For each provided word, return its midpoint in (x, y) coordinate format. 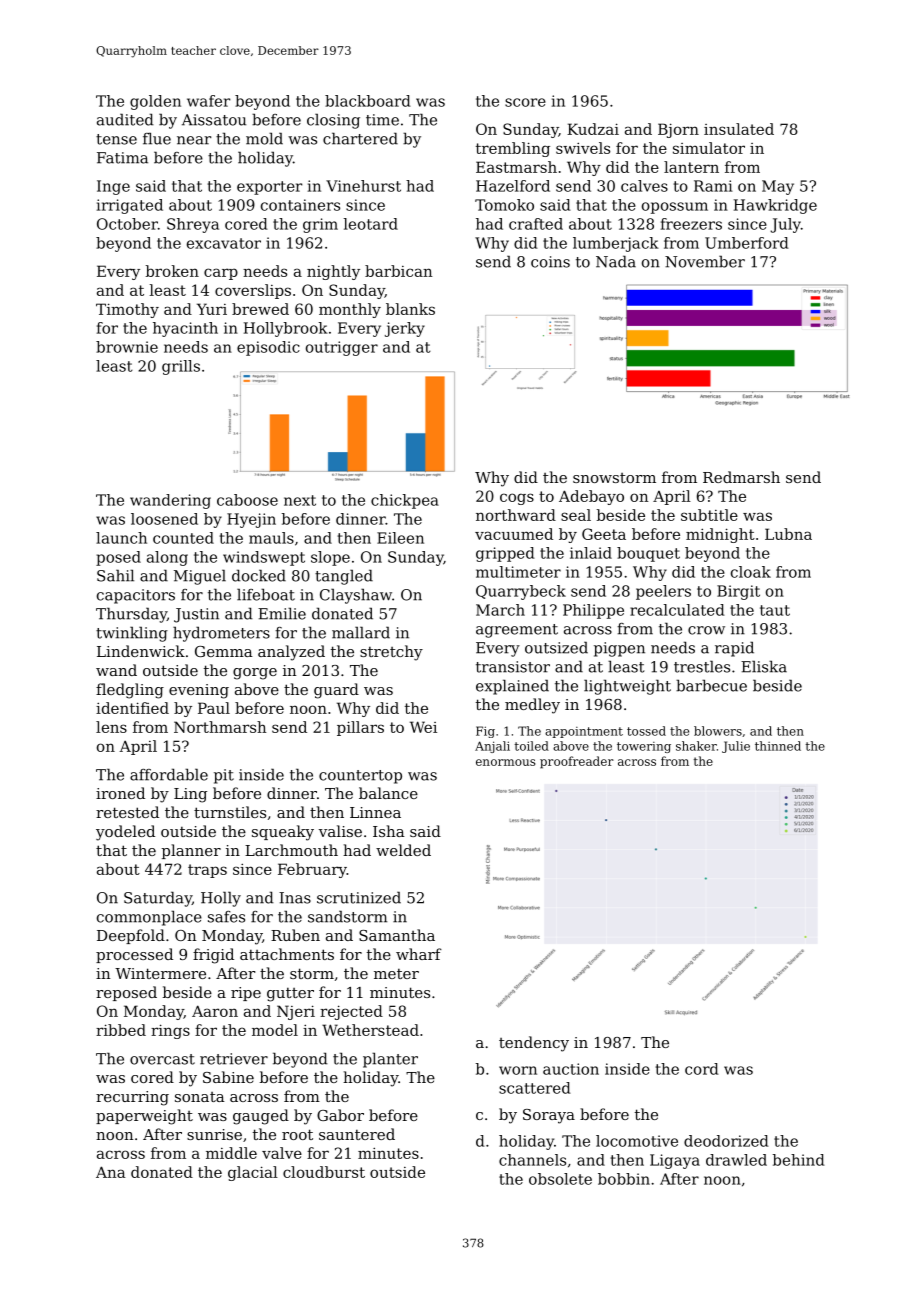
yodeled (125, 833)
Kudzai (593, 129)
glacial (253, 1173)
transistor (513, 667)
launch (121, 538)
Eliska (764, 666)
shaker (696, 746)
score (525, 102)
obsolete (560, 1179)
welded (403, 850)
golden (155, 102)
